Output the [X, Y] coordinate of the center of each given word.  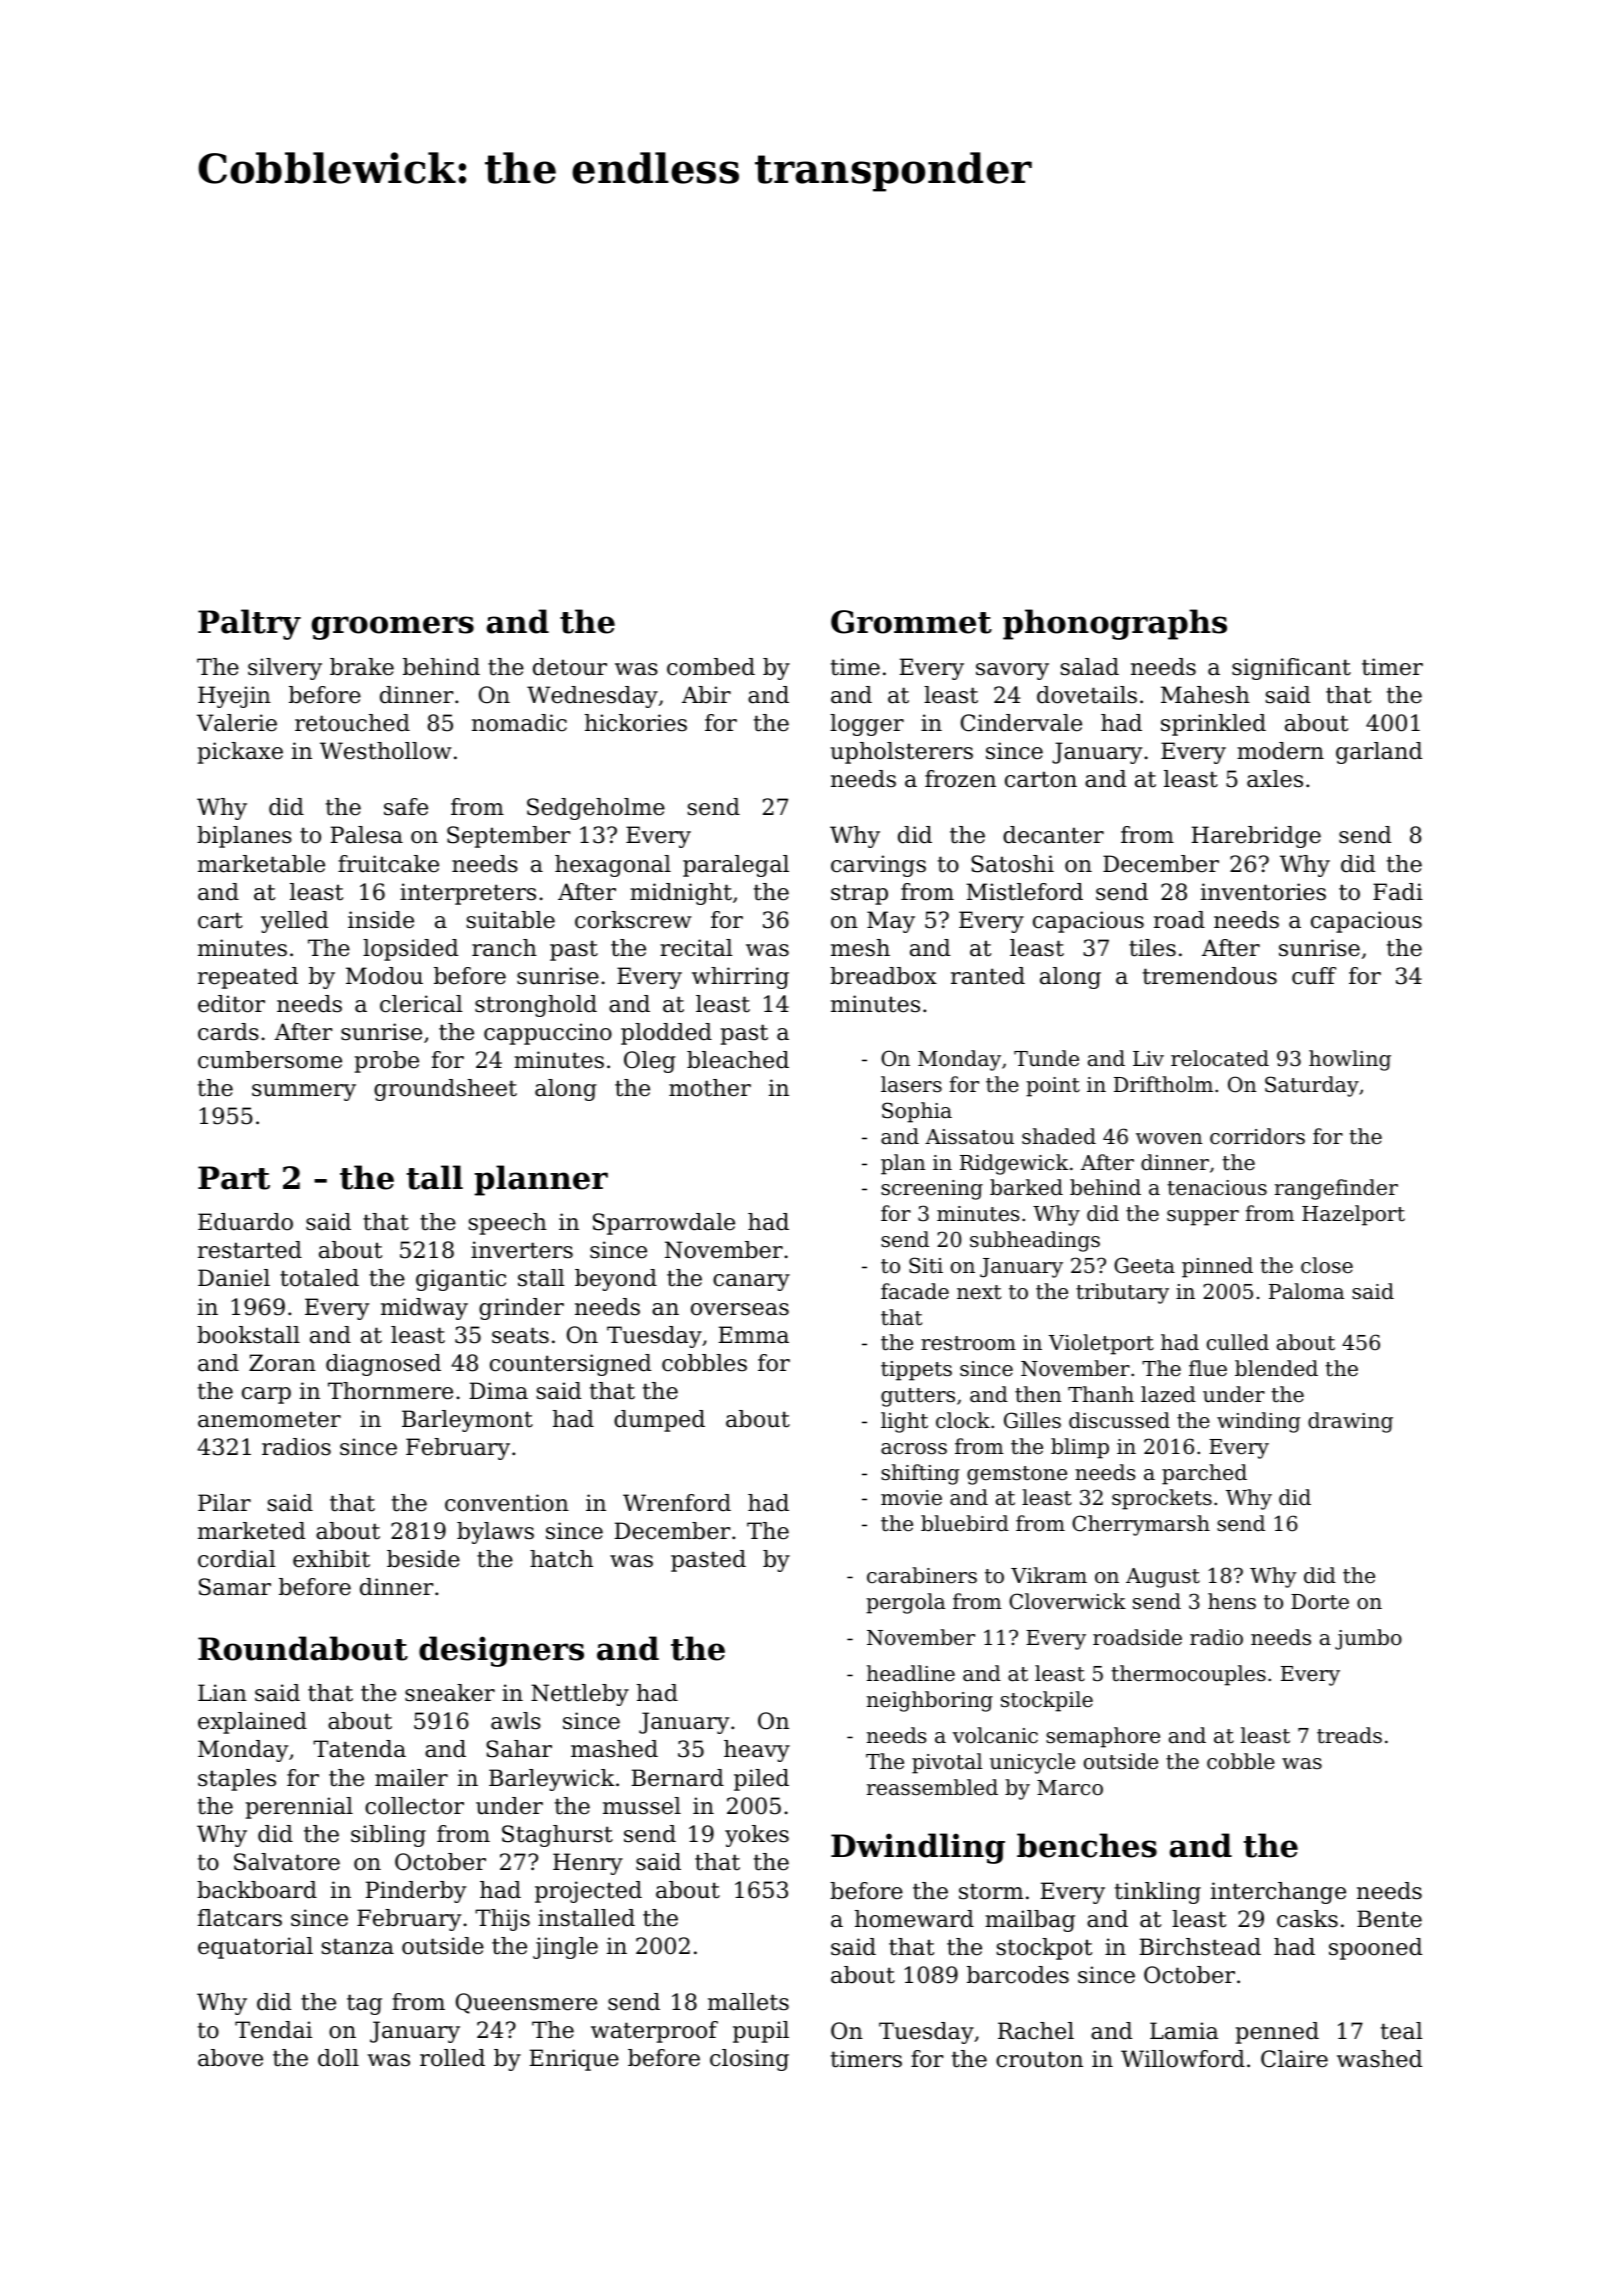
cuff [1314, 976]
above [230, 2058]
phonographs [1115, 624]
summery [304, 1092]
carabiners [922, 1575]
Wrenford [677, 1503]
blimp [1080, 1448]
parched [1204, 1474]
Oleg [650, 1062]
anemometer [269, 1419]
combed [711, 667]
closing [749, 2060]
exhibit [331, 1559]
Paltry [249, 624]
